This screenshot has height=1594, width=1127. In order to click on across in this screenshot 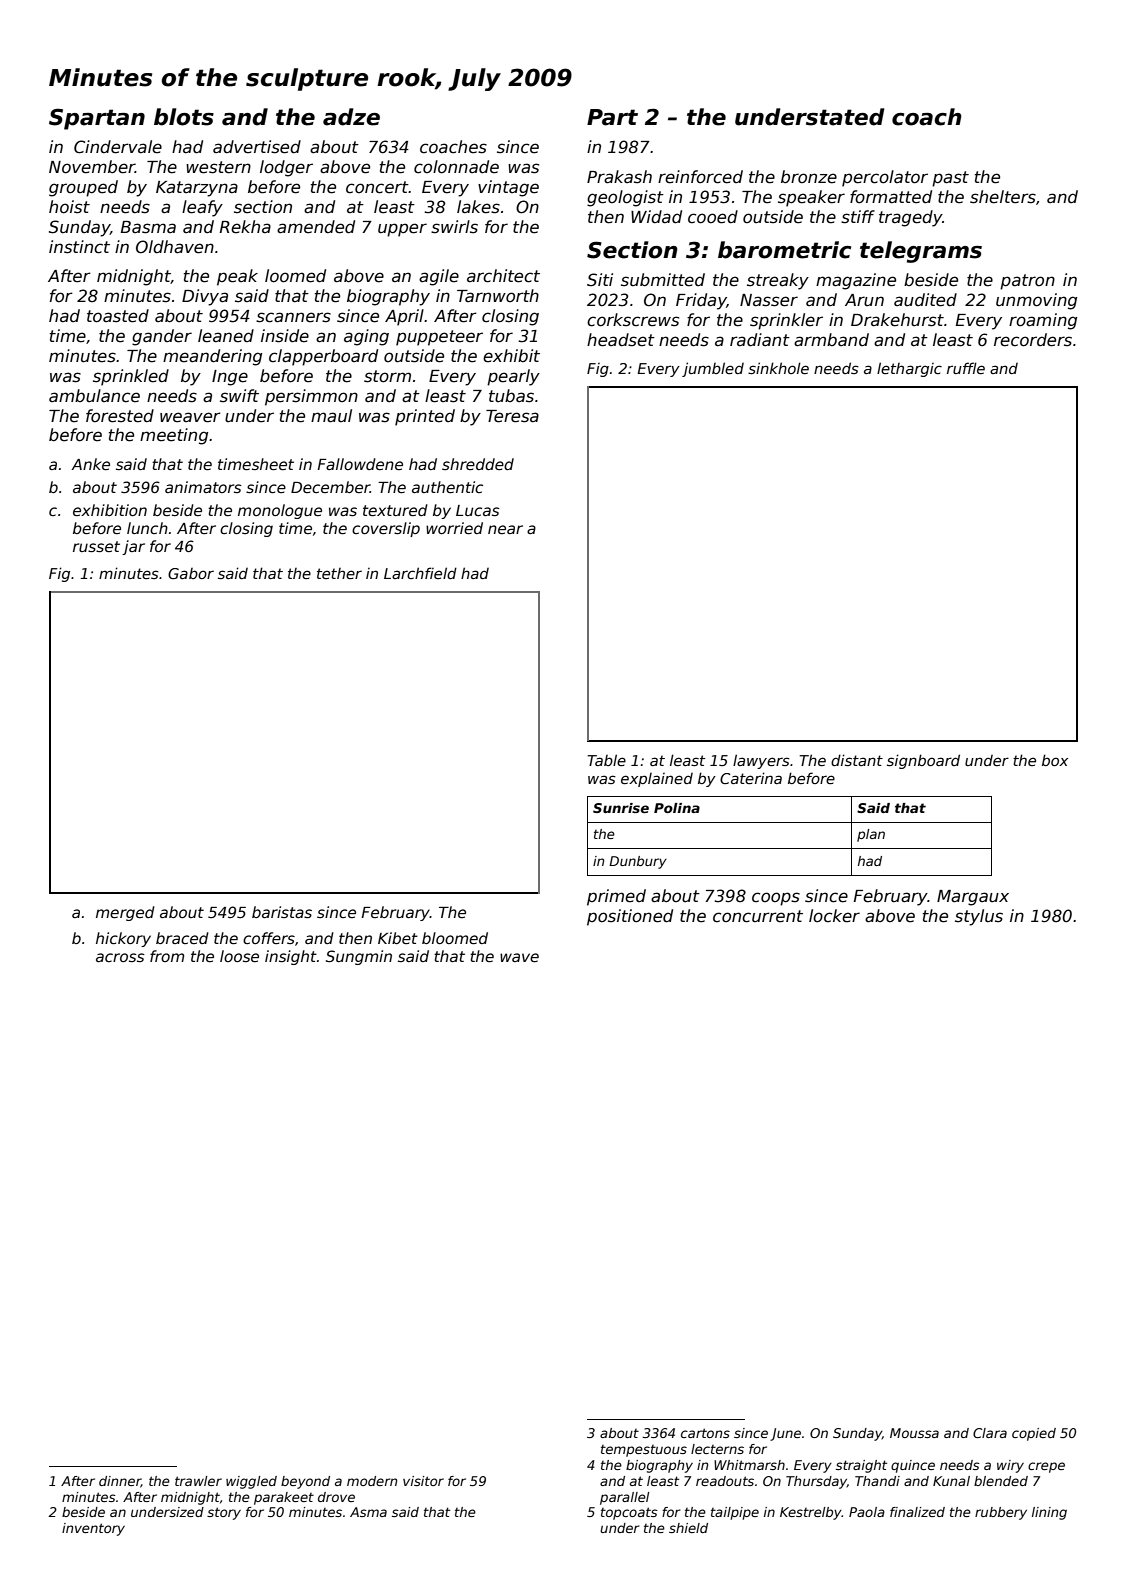, I will do `click(120, 957)`.
